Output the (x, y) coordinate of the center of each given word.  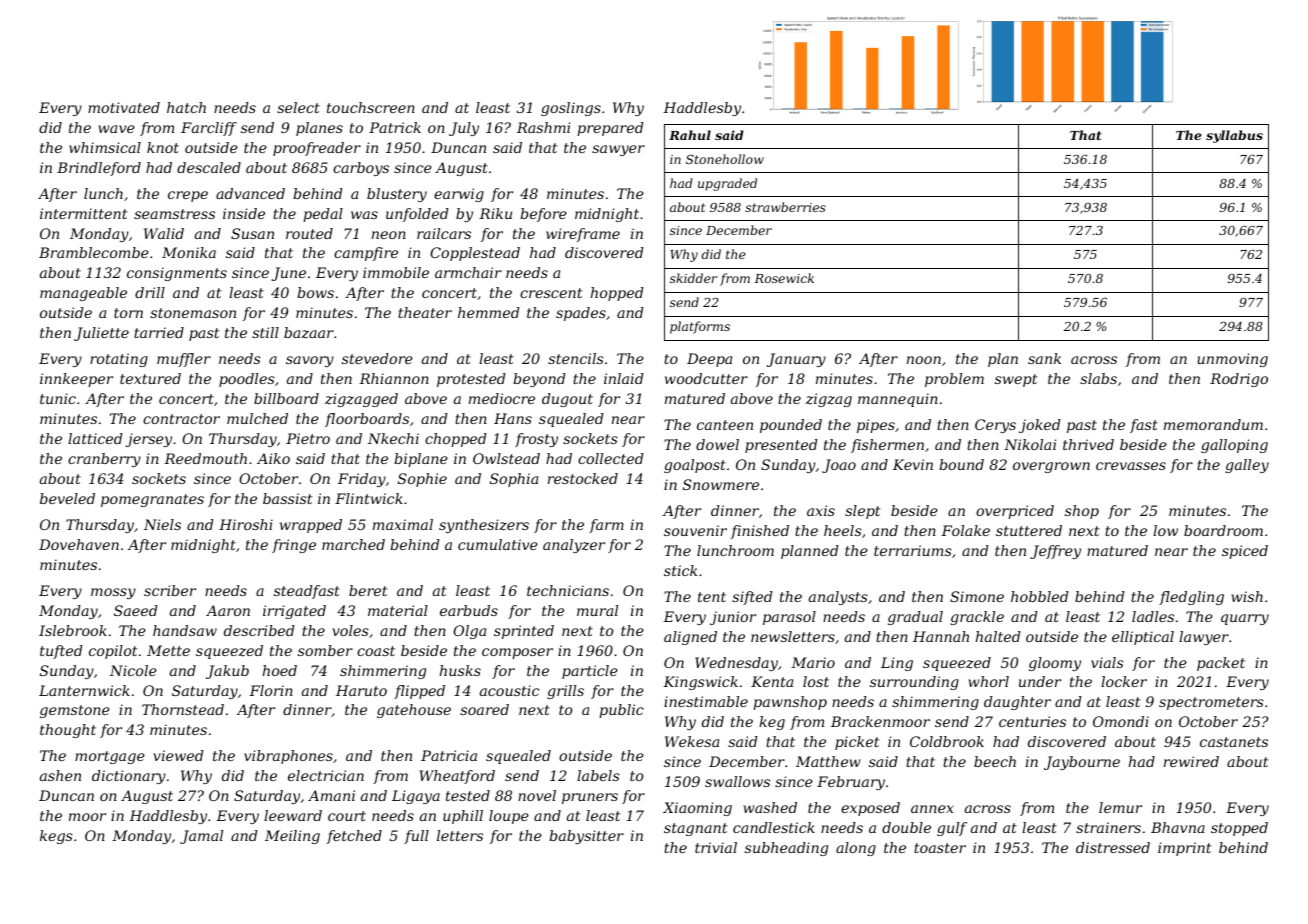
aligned (690, 638)
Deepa (709, 360)
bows (315, 292)
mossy (113, 593)
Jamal (201, 837)
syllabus (1234, 136)
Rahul (690, 135)
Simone (977, 596)
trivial (716, 847)
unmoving (1233, 360)
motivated (124, 107)
